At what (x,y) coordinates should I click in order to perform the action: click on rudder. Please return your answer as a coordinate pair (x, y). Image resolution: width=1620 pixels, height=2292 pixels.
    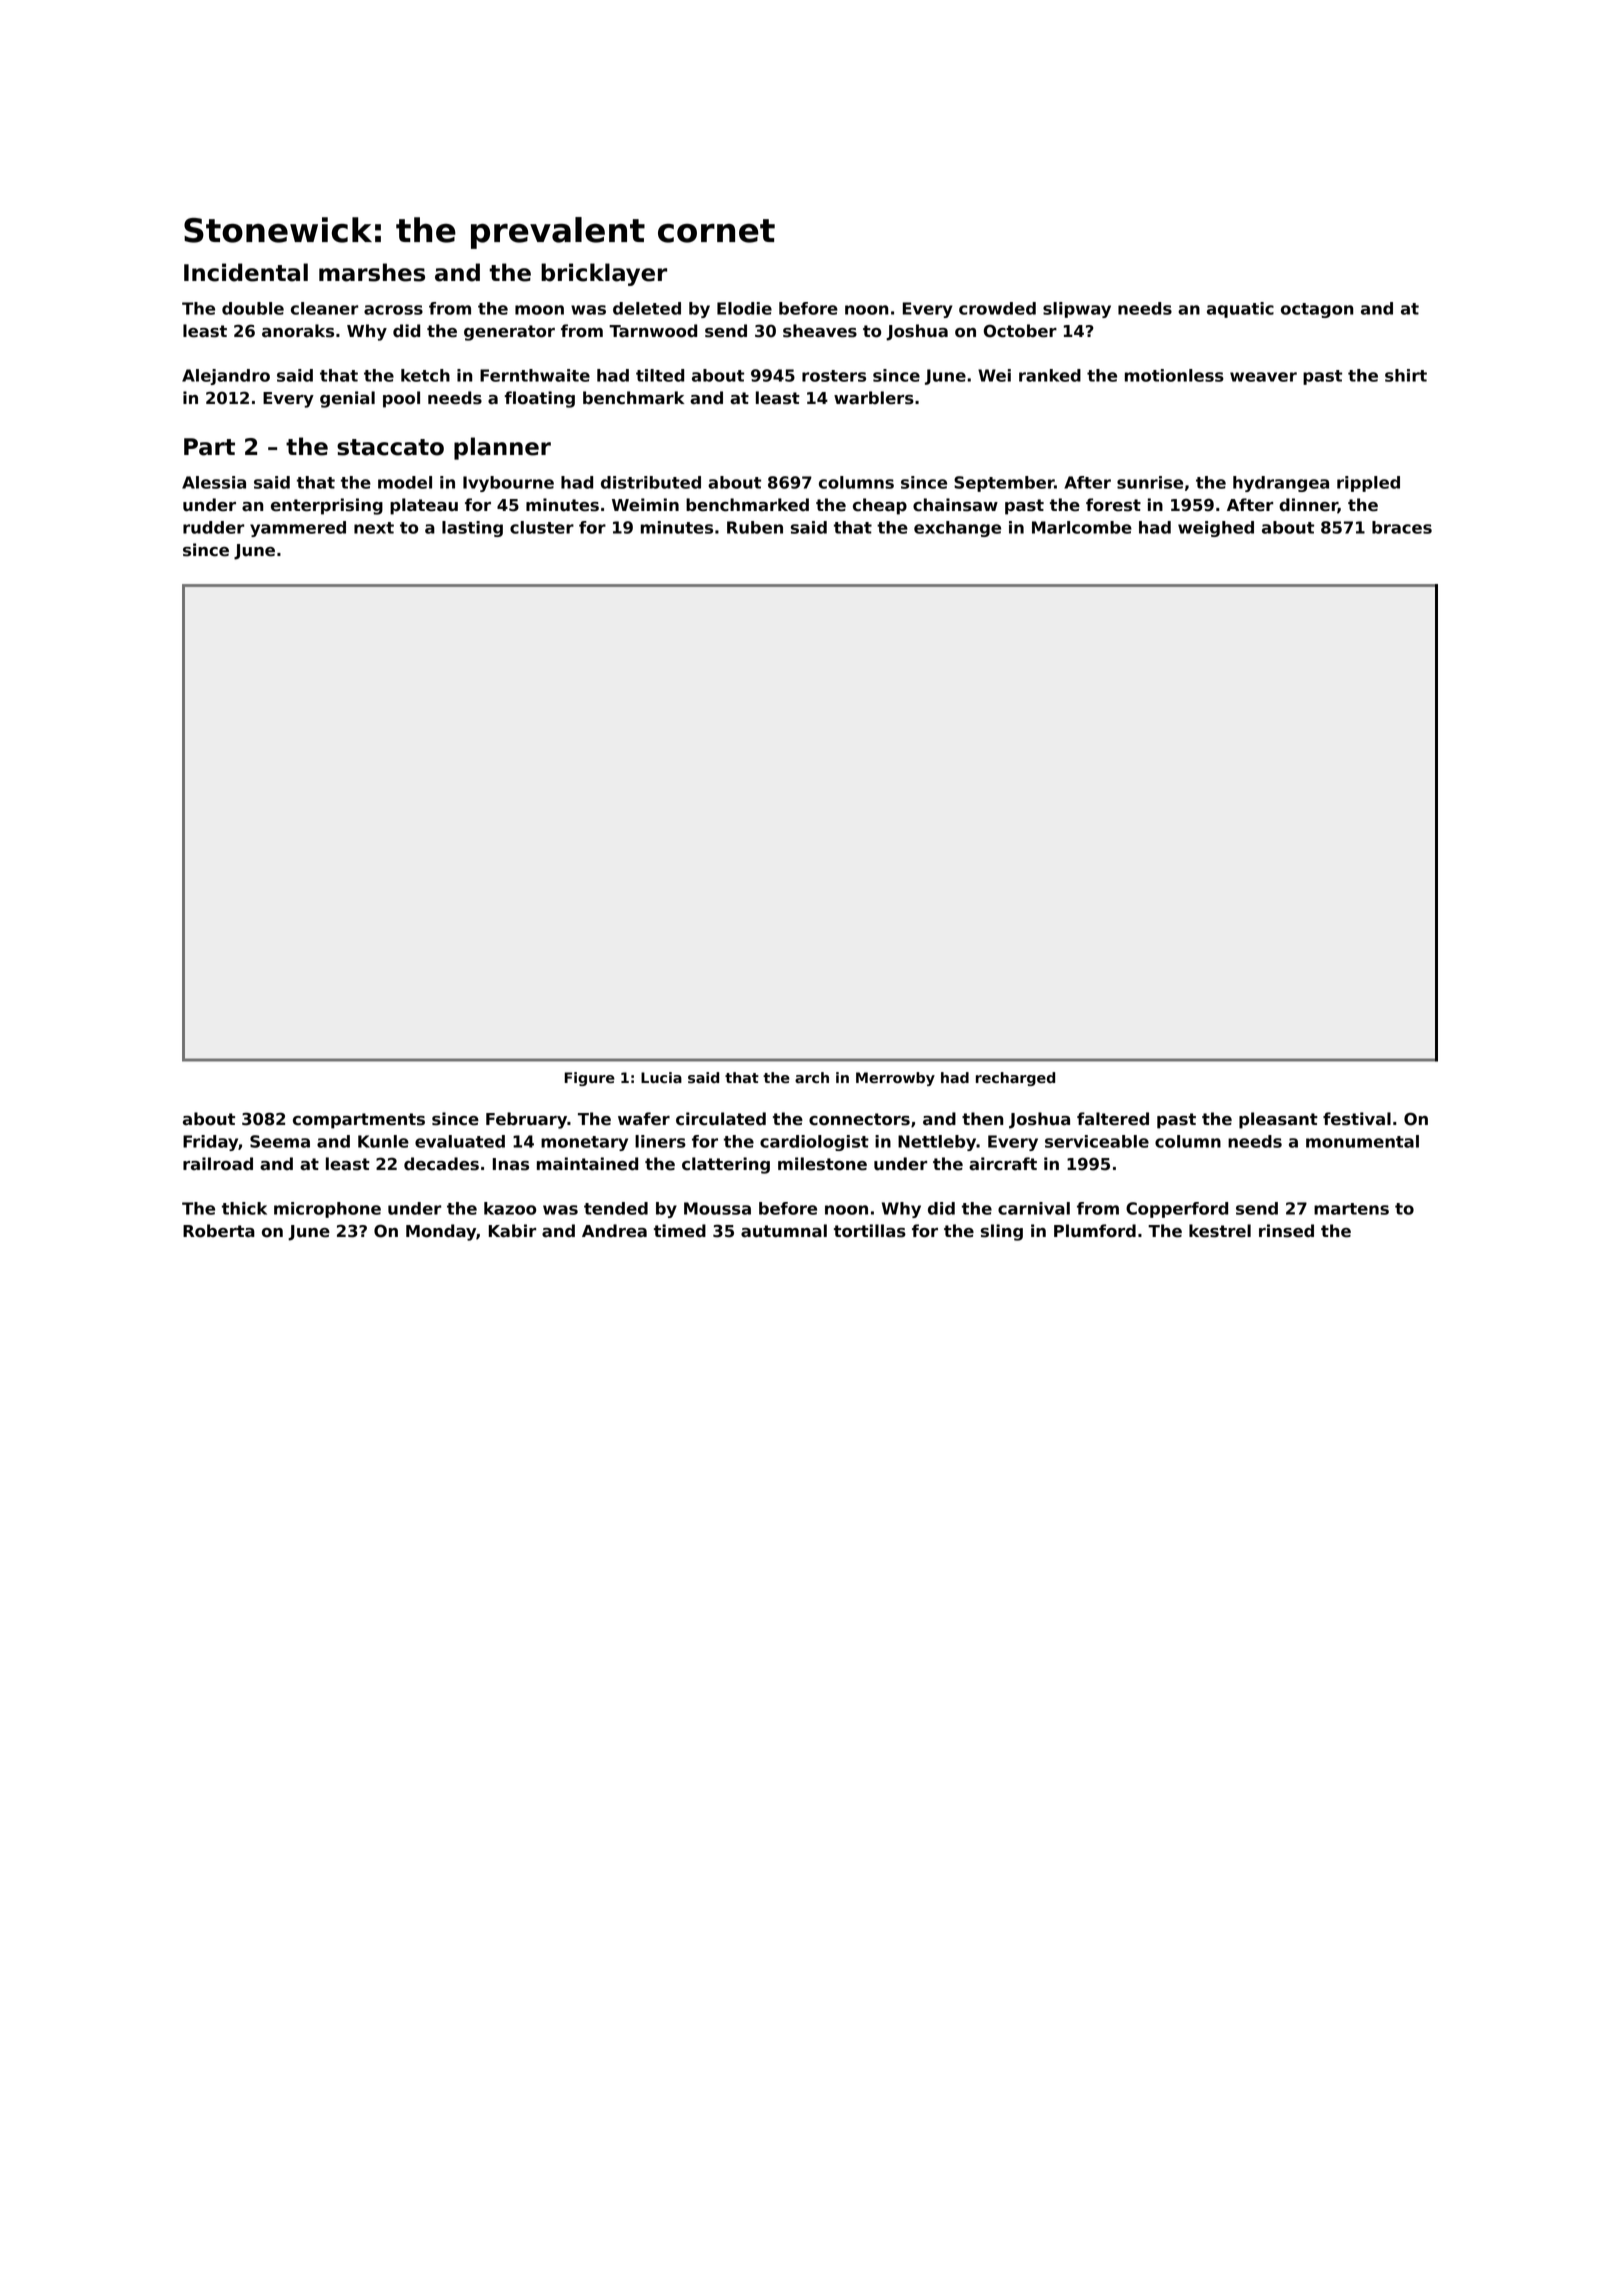
    Looking at the image, I should click on (213, 527).
